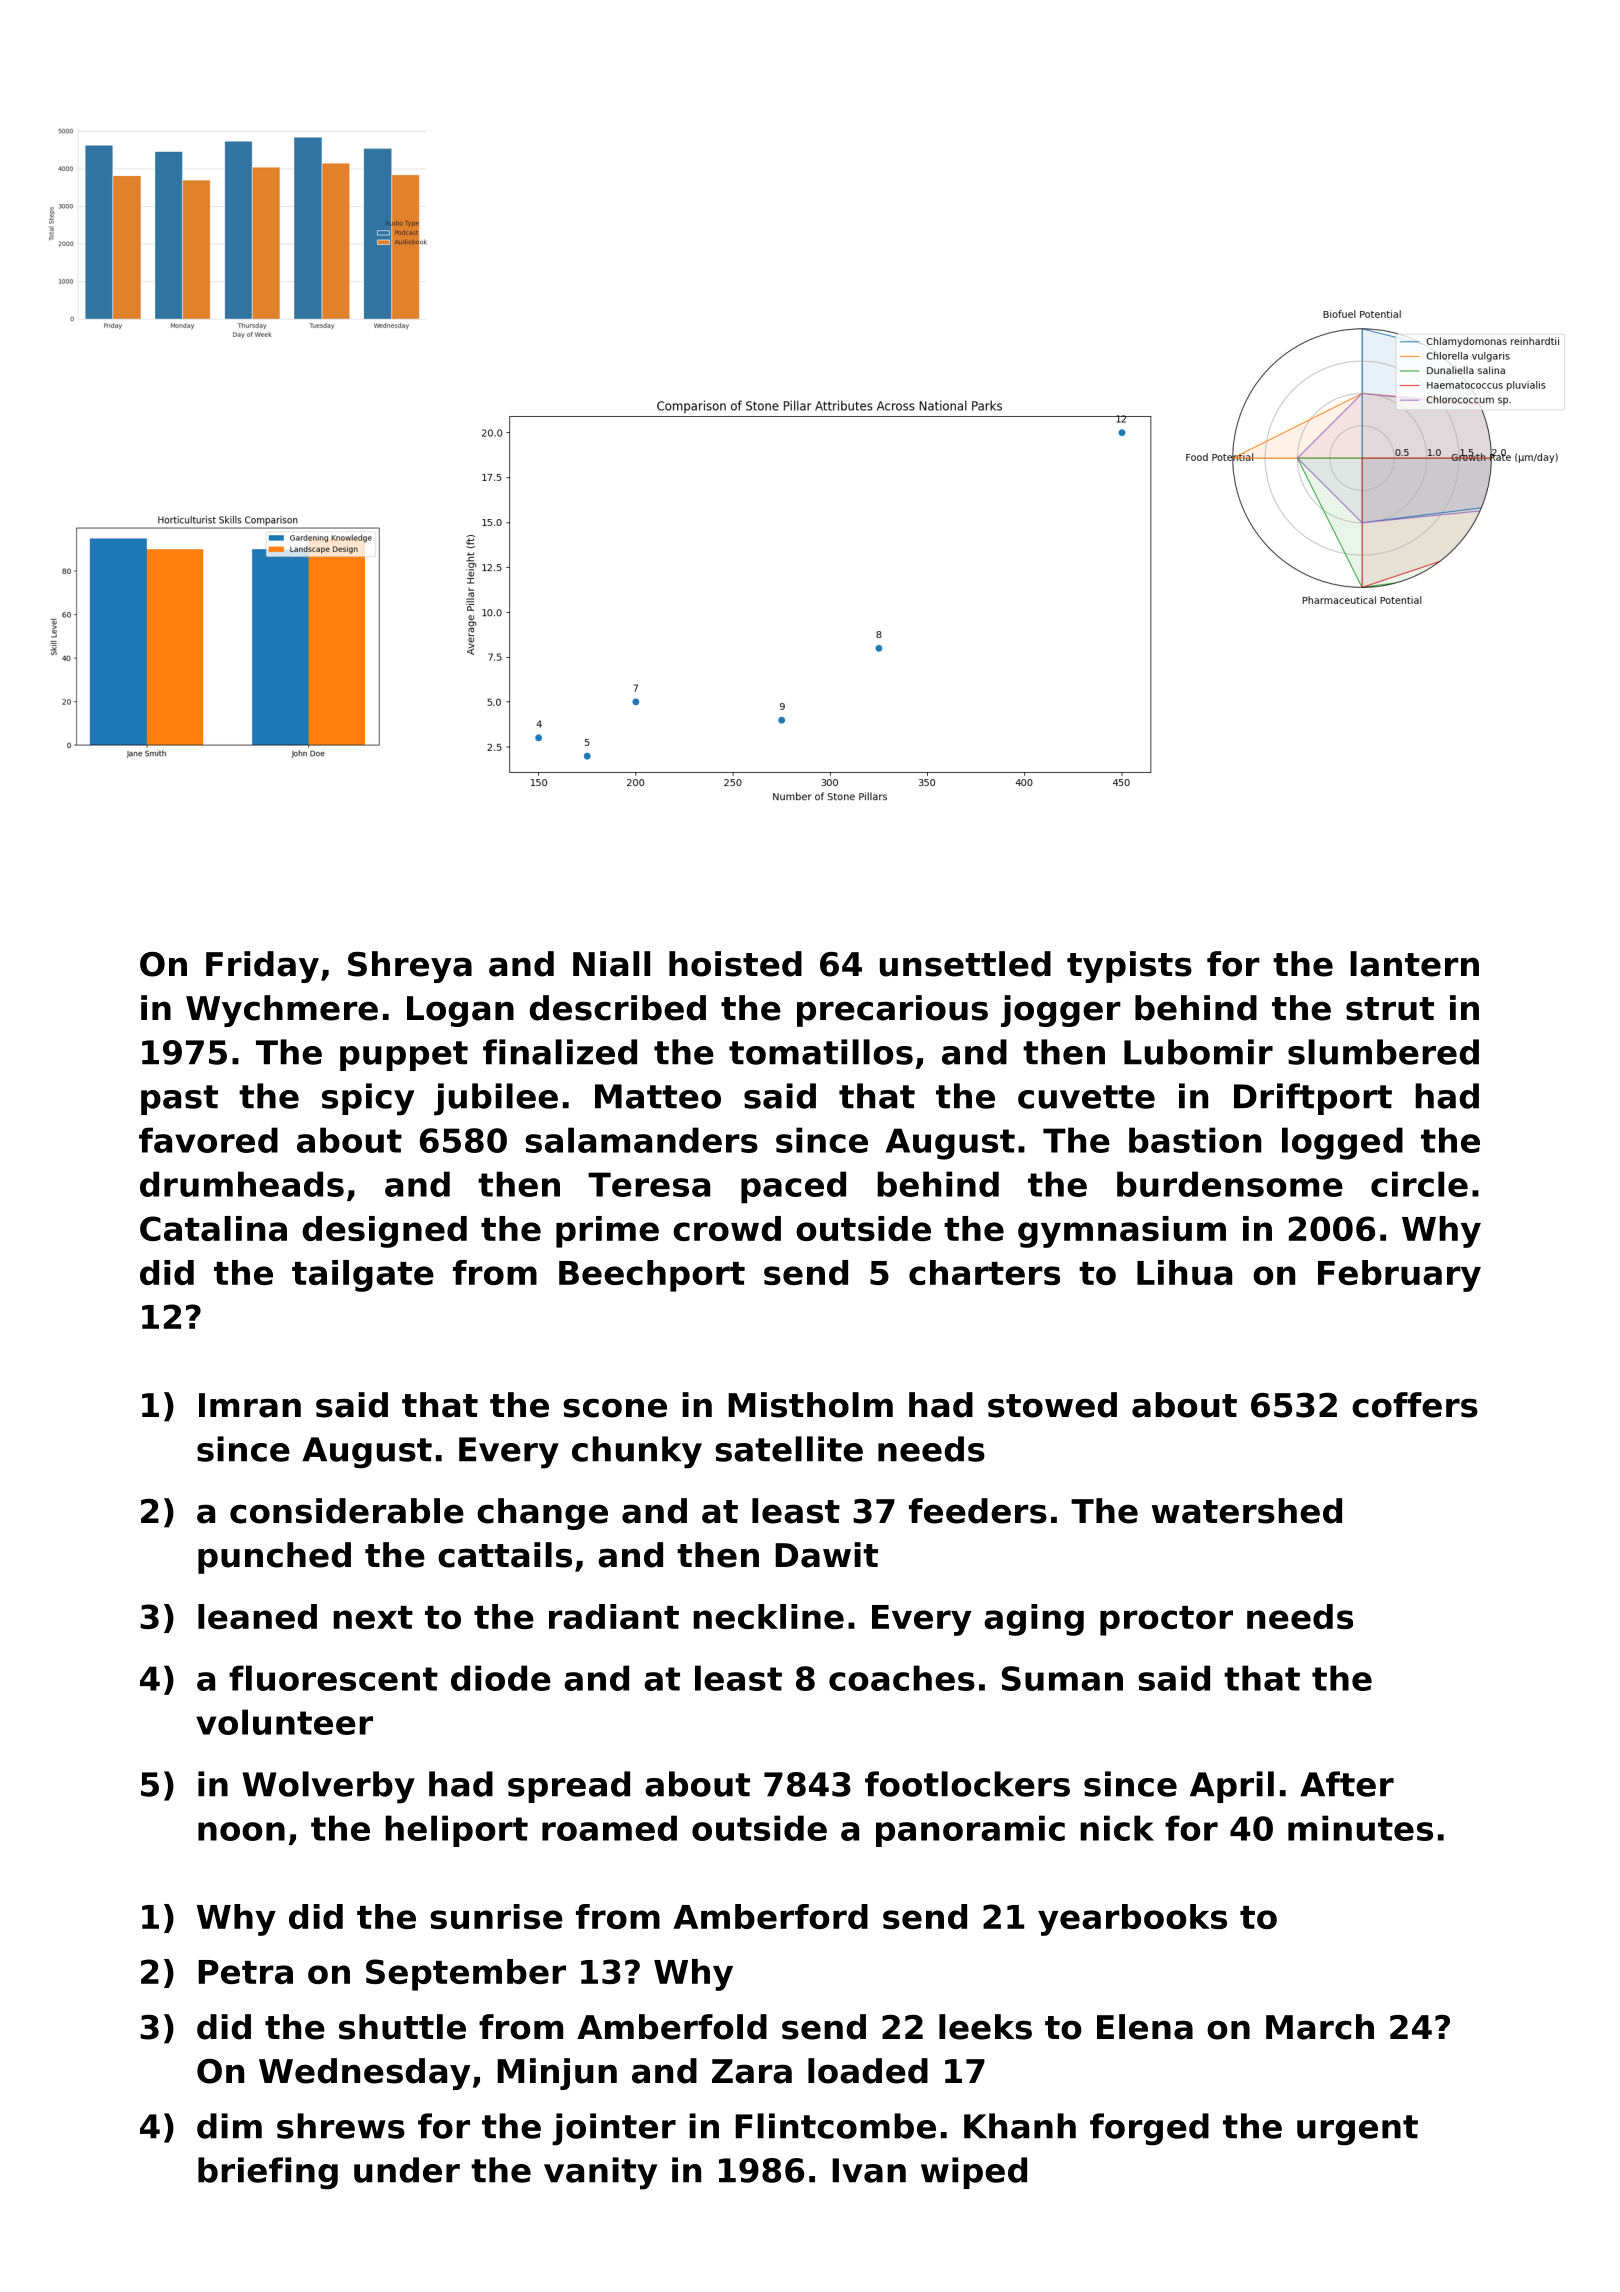  What do you see at coordinates (1145, 2027) in the document?
I see `Elena` at bounding box center [1145, 2027].
